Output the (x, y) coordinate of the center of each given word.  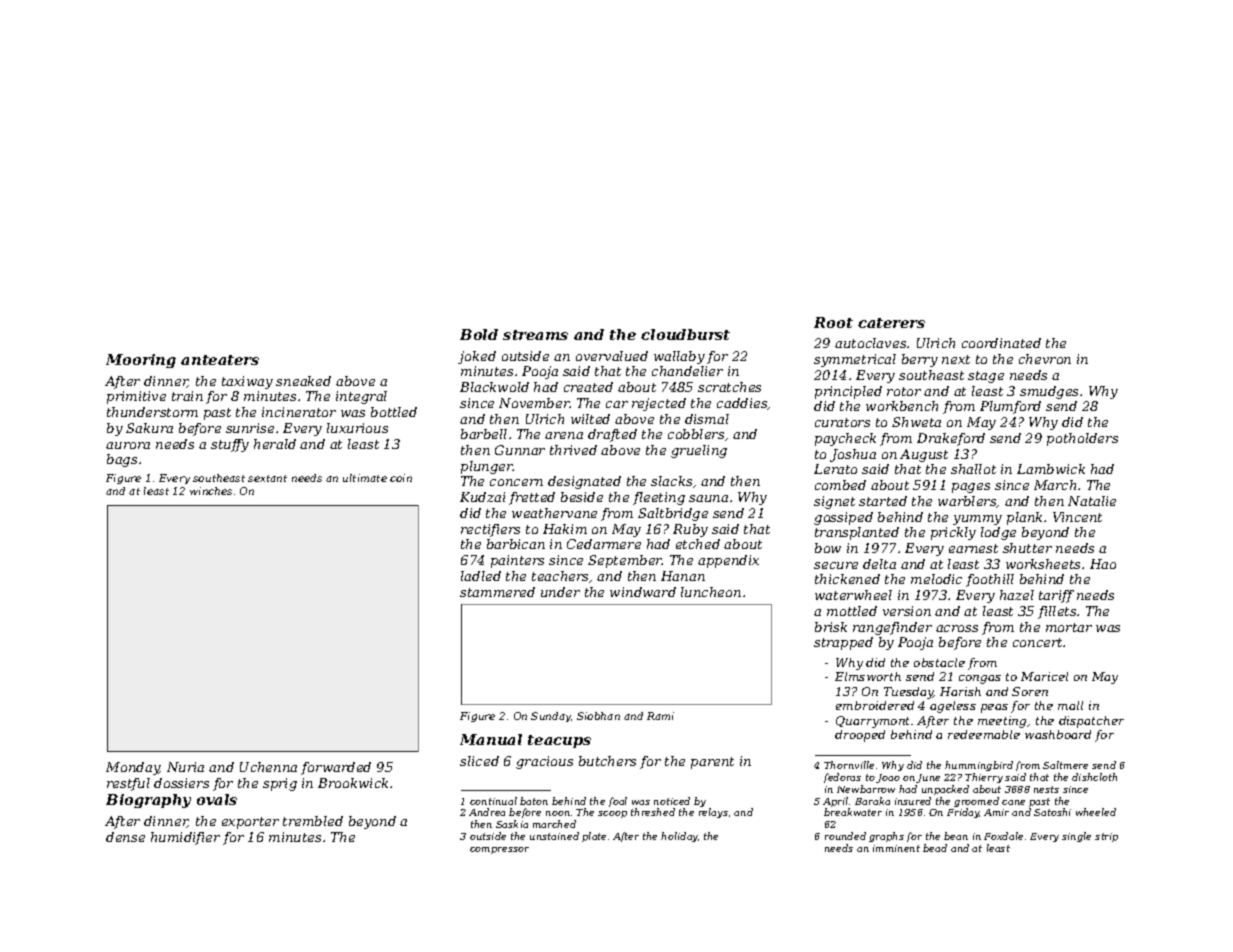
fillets (1057, 612)
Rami (660, 716)
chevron (1045, 359)
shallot (973, 469)
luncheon (711, 592)
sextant (267, 478)
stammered (497, 592)
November (534, 403)
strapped (843, 643)
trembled (313, 821)
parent (712, 763)
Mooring (141, 361)
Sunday (551, 717)
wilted (590, 419)
